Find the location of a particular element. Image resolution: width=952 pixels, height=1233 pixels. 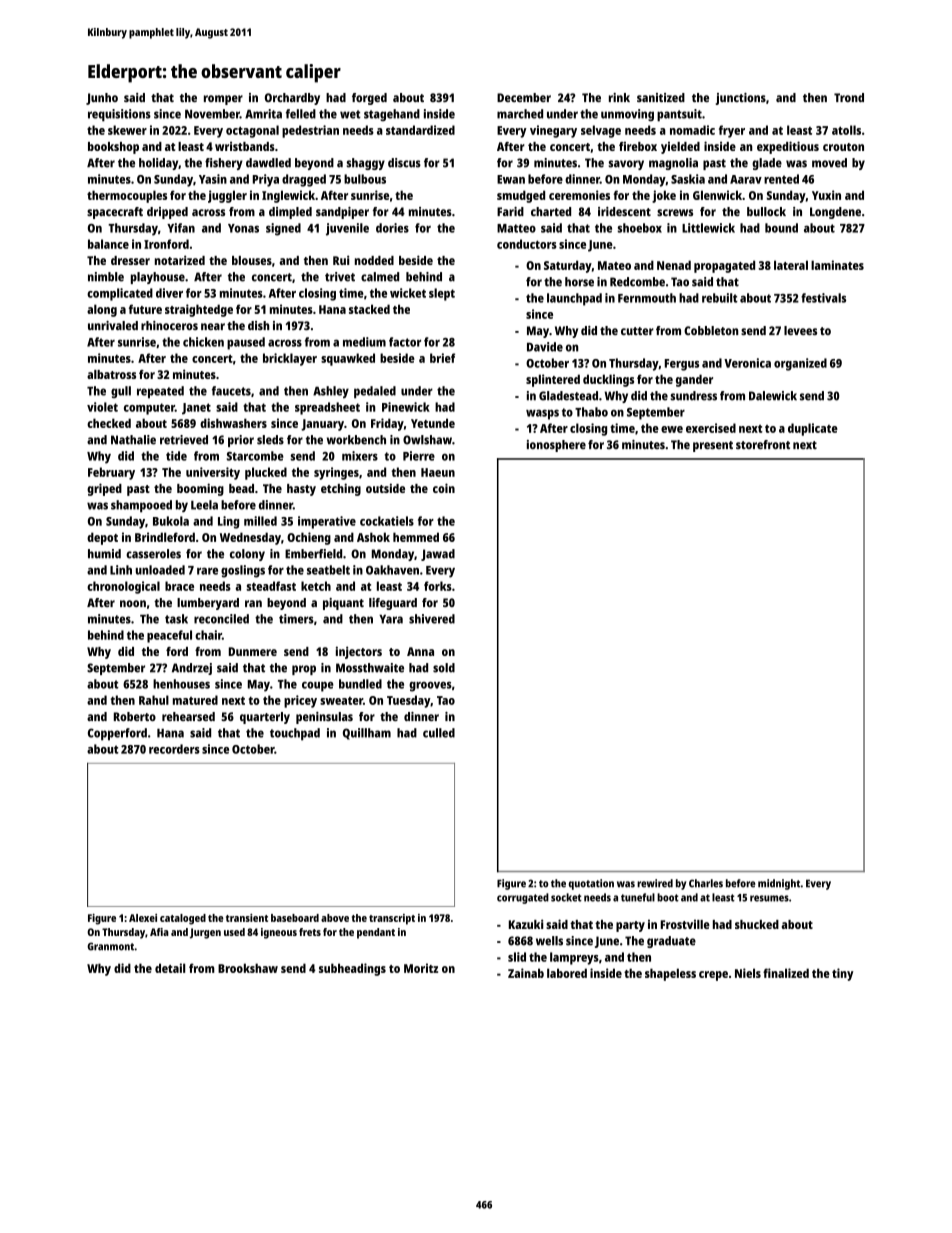

imperative is located at coordinates (327, 522).
